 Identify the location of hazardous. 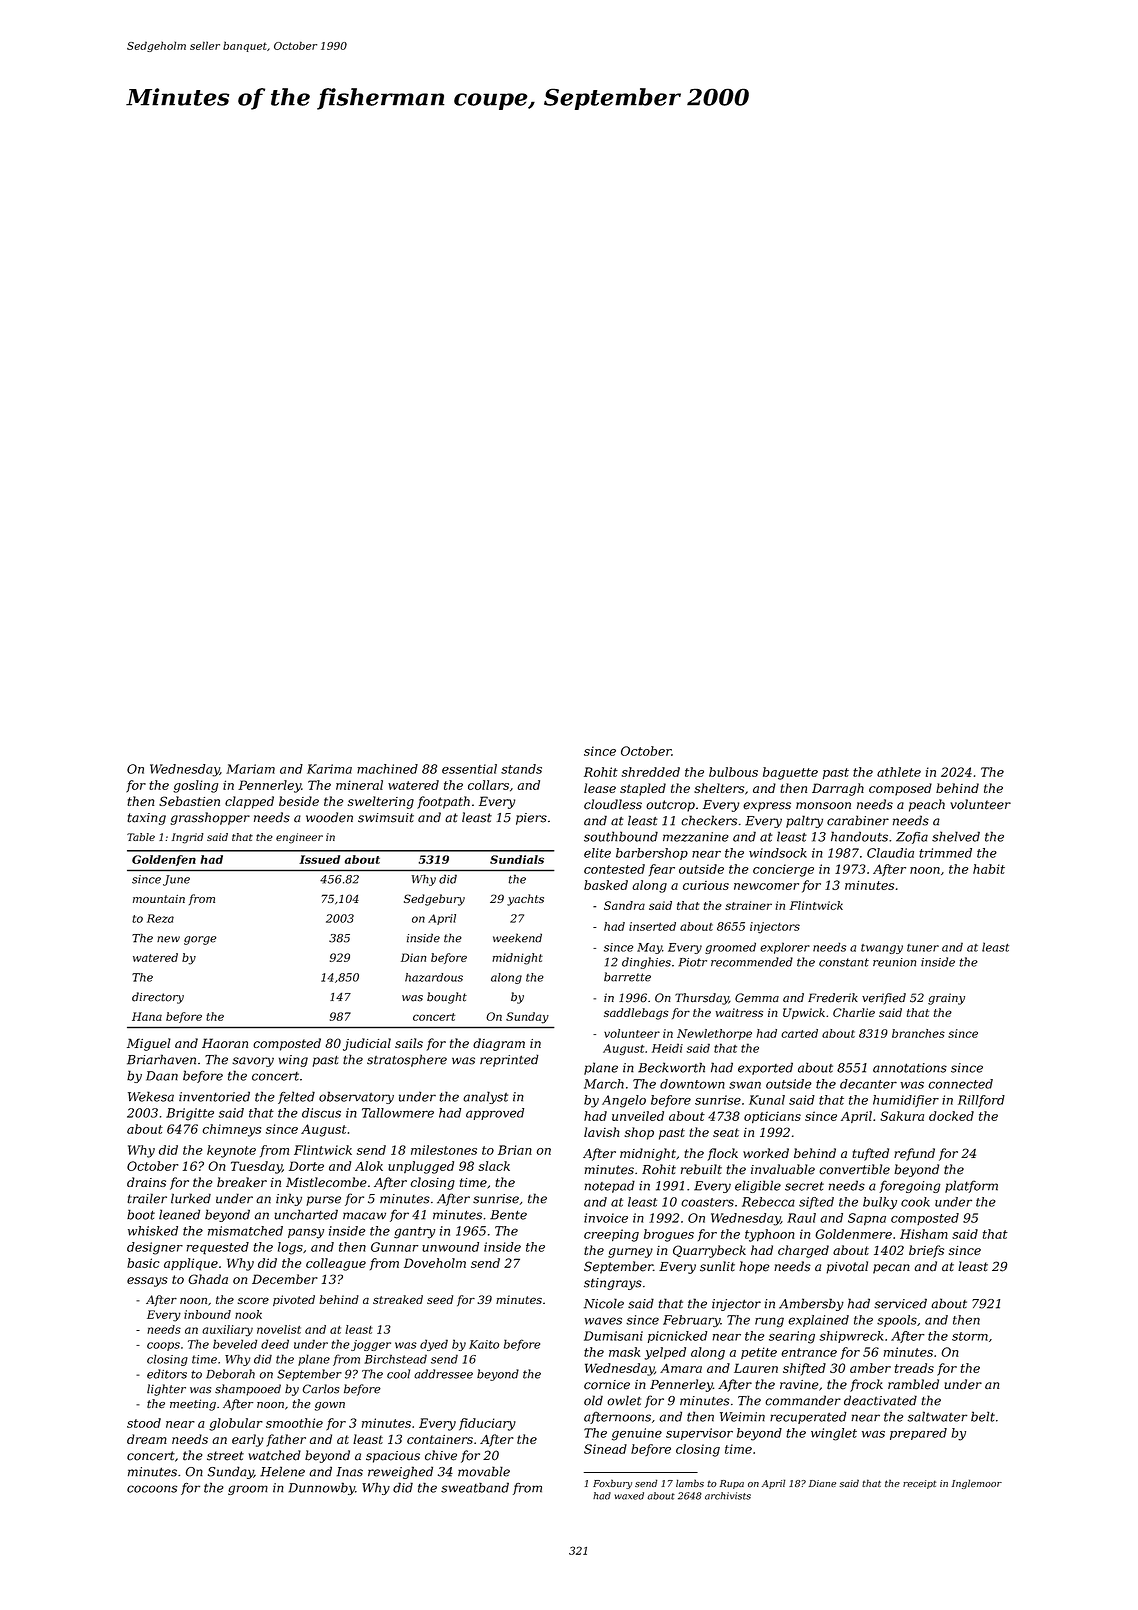
(434, 977).
